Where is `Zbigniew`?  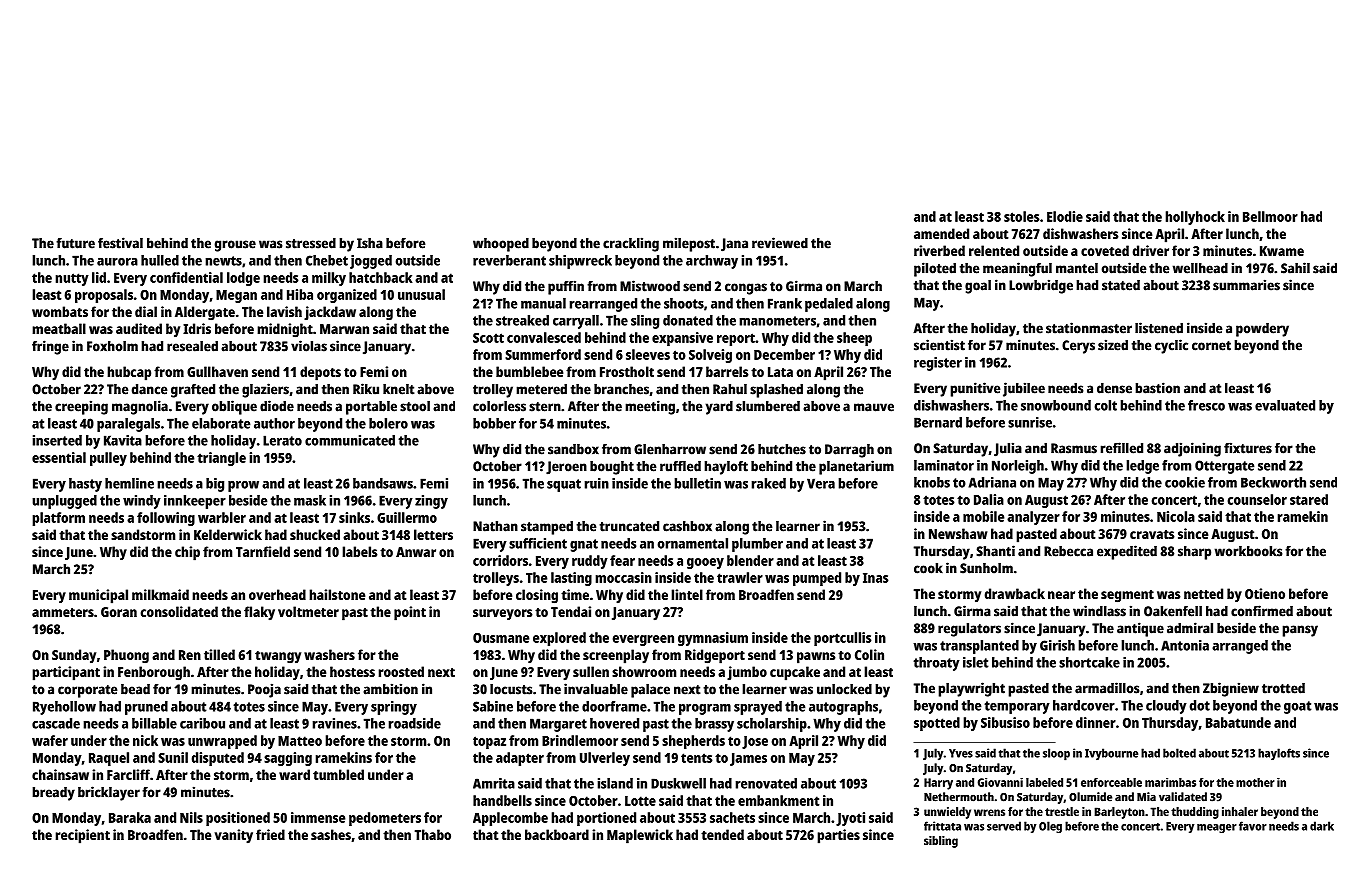 Zbigniew is located at coordinates (1231, 689).
